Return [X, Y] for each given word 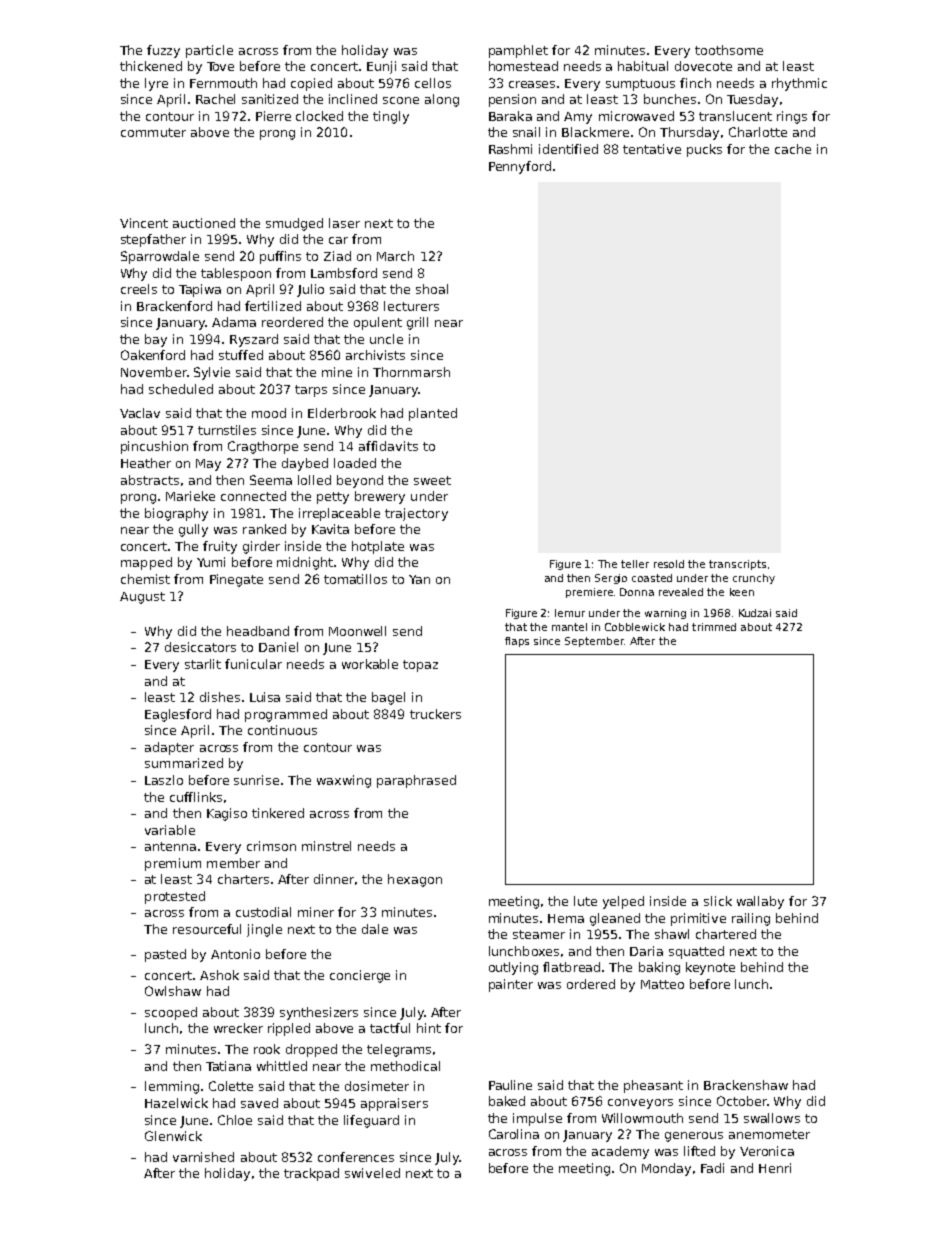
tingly [391, 117]
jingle [264, 930]
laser [344, 223]
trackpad [311, 1174]
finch [695, 83]
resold [669, 564]
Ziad [337, 256]
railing [751, 919]
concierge [360, 976]
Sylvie [212, 373]
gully [193, 530]
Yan [419, 579]
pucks [704, 150]
